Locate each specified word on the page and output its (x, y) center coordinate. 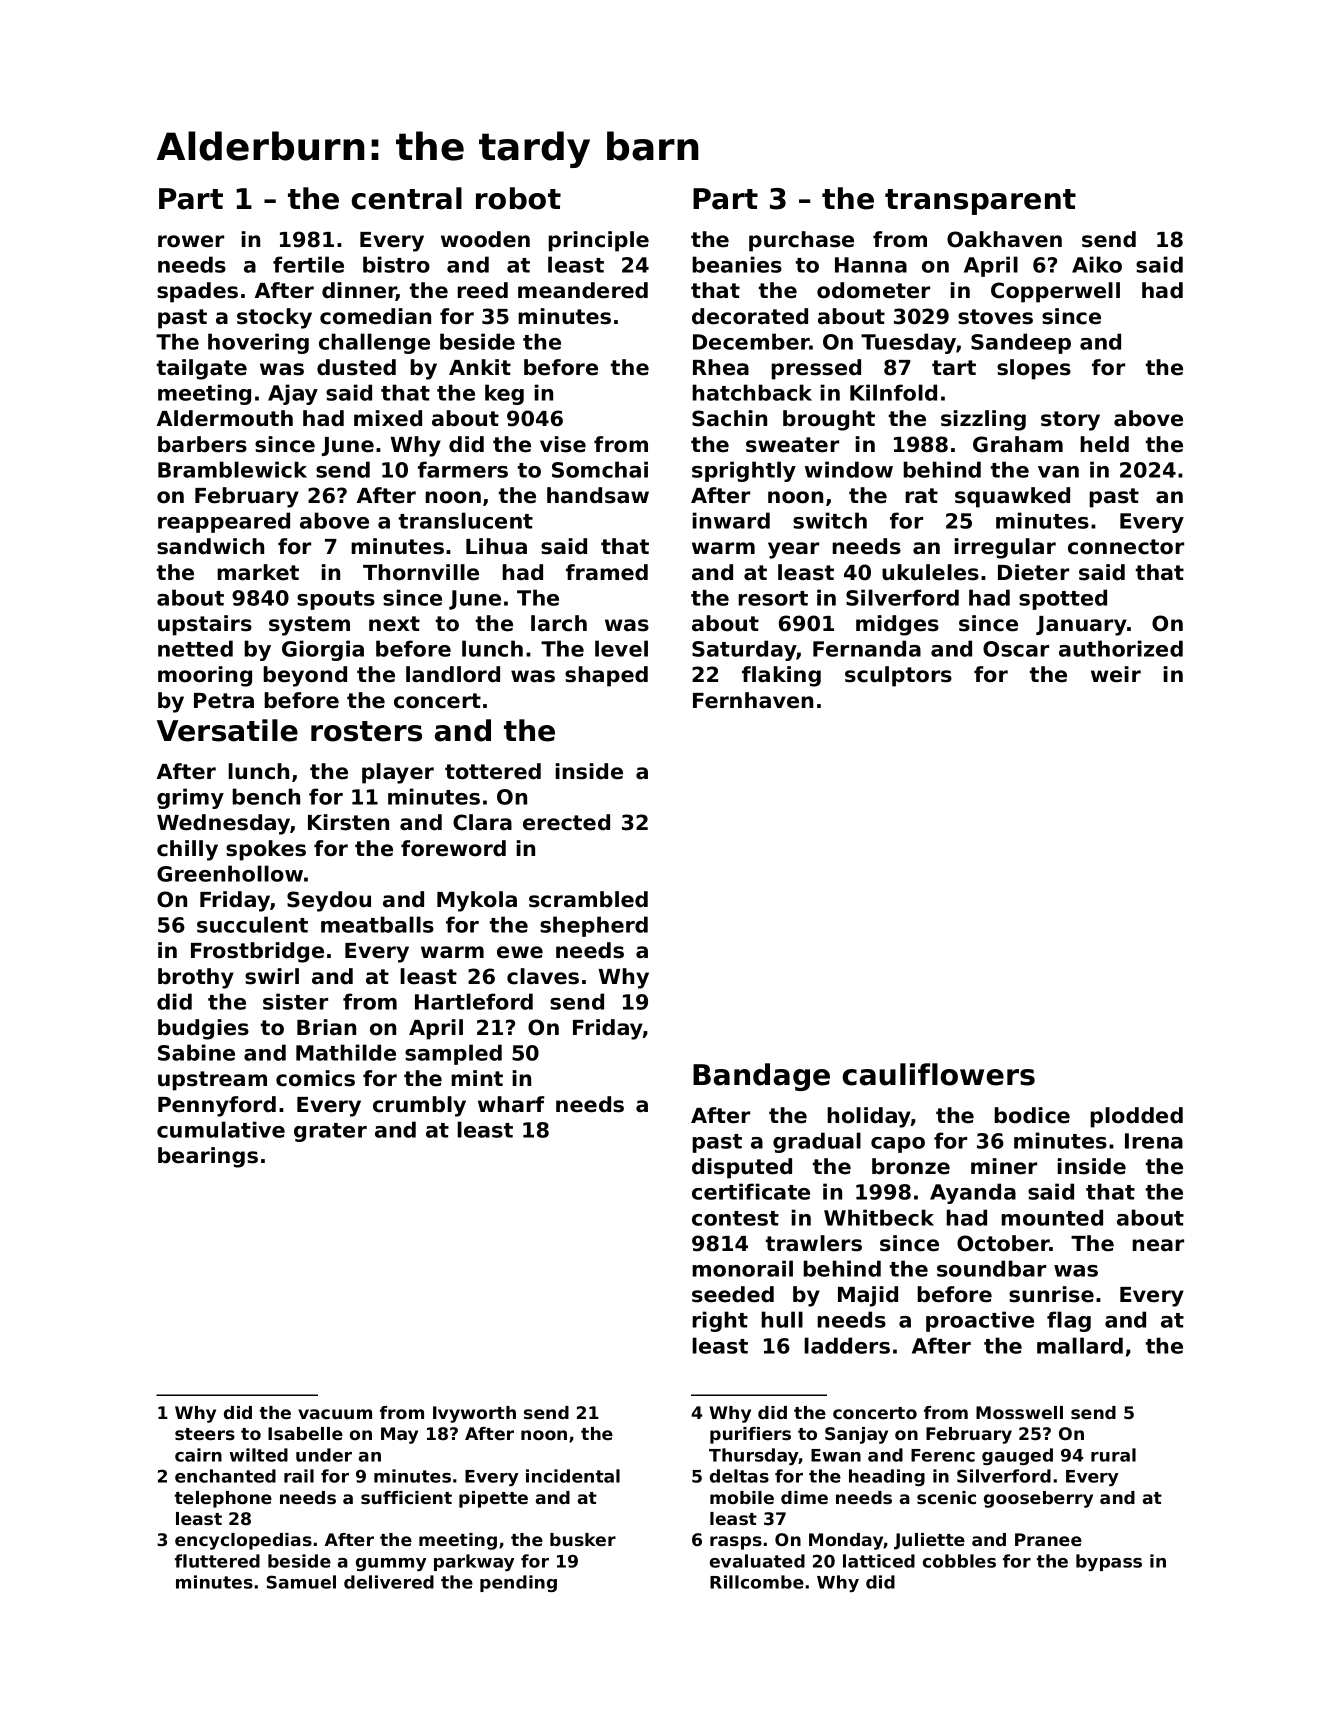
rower (191, 241)
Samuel (301, 1582)
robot (518, 198)
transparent (980, 202)
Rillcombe (757, 1582)
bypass (1109, 1562)
